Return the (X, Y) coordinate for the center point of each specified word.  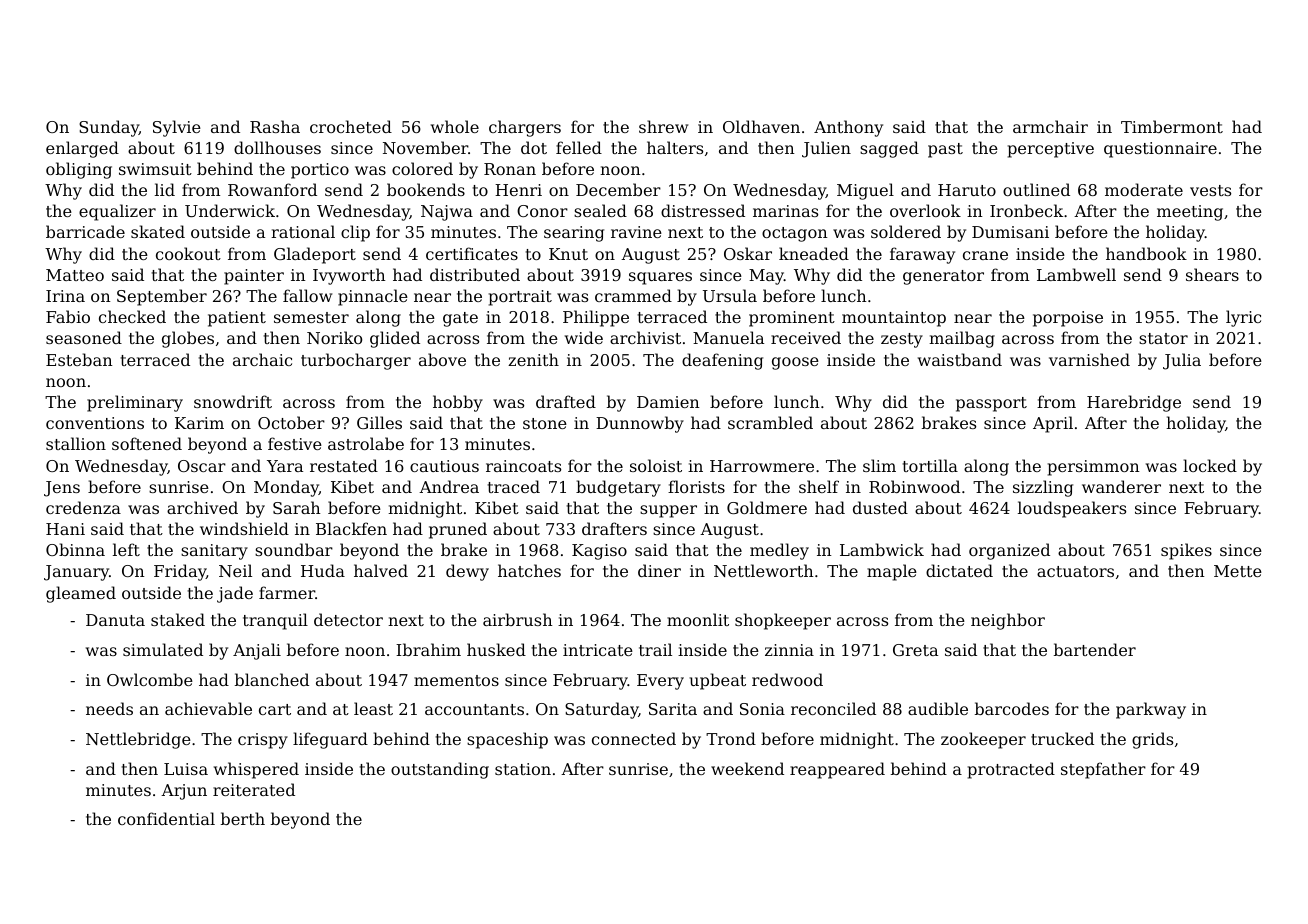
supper (668, 511)
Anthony (848, 128)
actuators (1075, 571)
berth (243, 818)
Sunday (109, 128)
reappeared (837, 770)
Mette (1238, 571)
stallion (76, 443)
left (126, 549)
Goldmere (767, 507)
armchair (1050, 126)
